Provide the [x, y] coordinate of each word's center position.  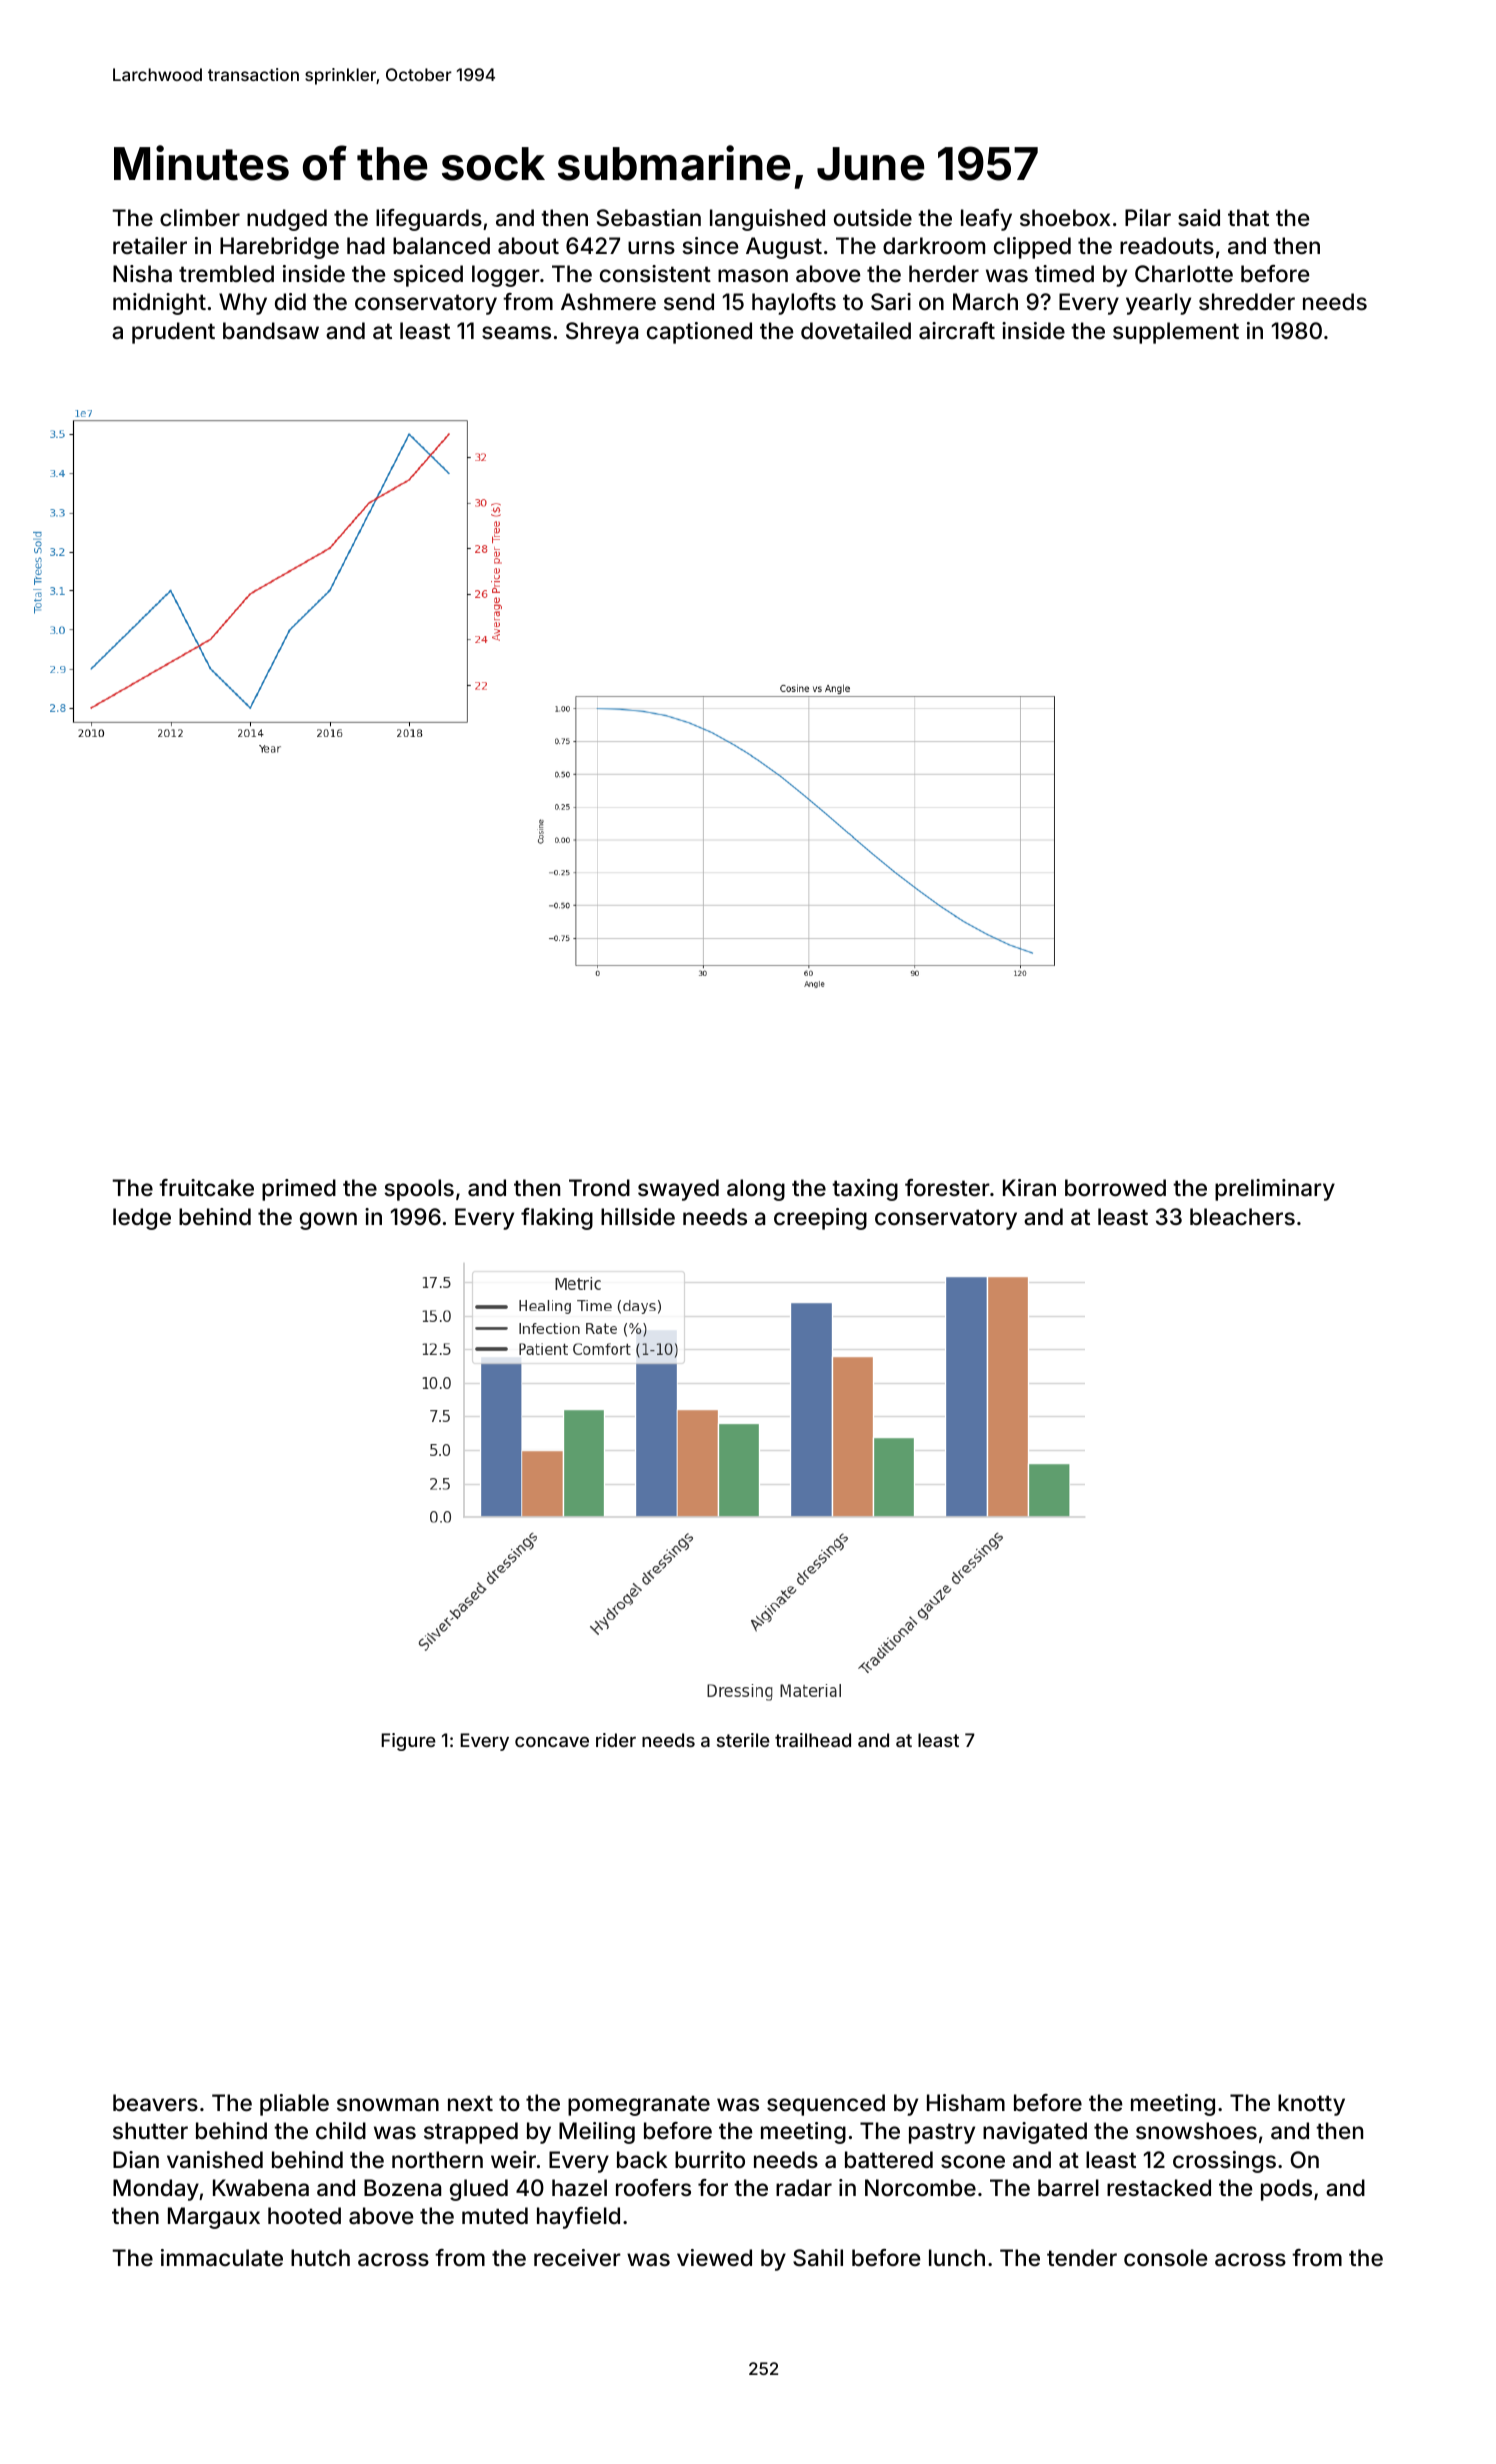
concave [552, 1742]
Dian [136, 2160]
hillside [638, 1217]
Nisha [142, 274]
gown [328, 1221]
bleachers [1242, 1217]
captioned [699, 333]
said [1199, 218]
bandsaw [271, 331]
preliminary [1275, 1190]
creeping [820, 1219]
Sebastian [649, 218]
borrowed [1115, 1188]
